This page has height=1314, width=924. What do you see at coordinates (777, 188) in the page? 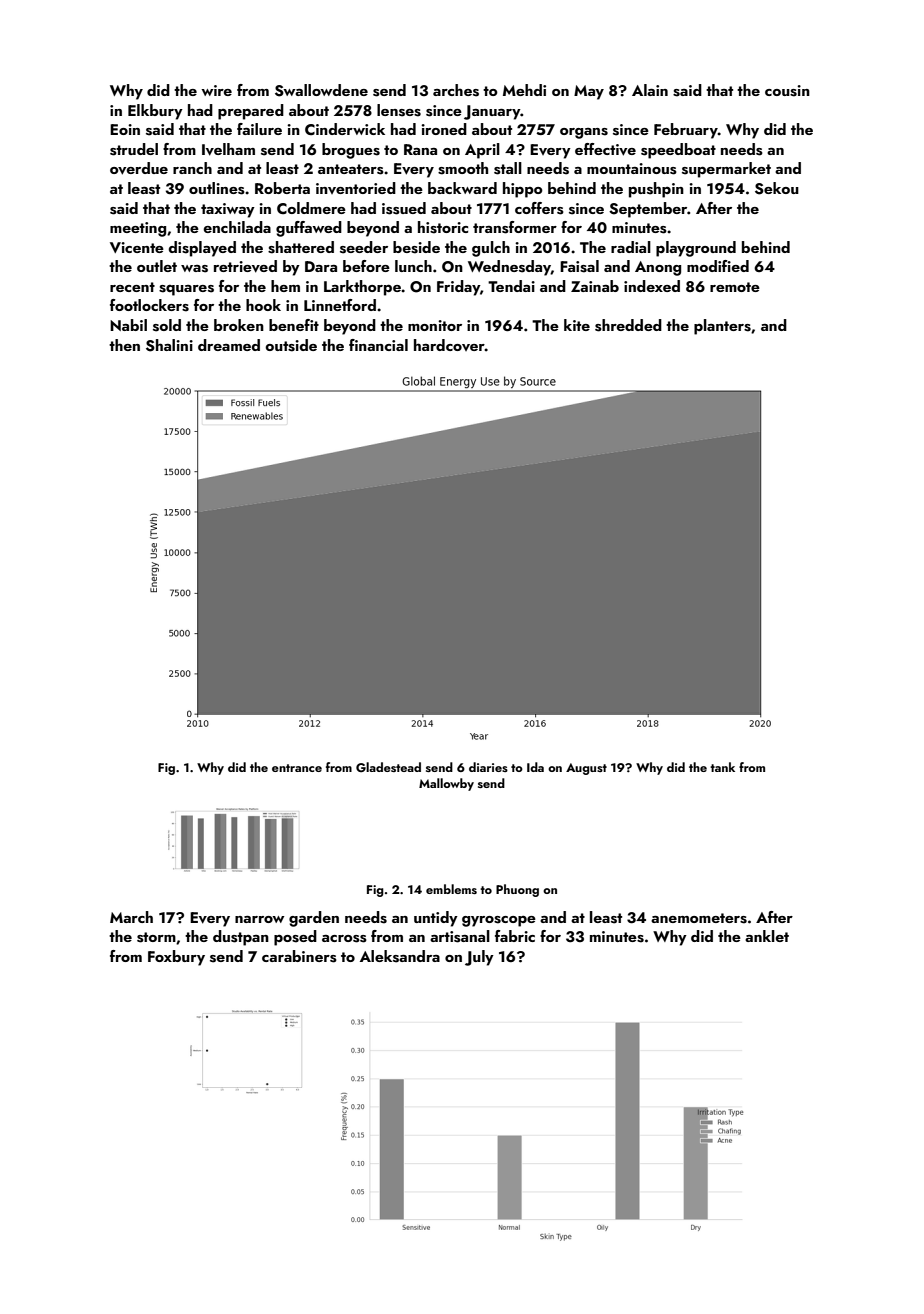
I see `Sekou` at bounding box center [777, 188].
